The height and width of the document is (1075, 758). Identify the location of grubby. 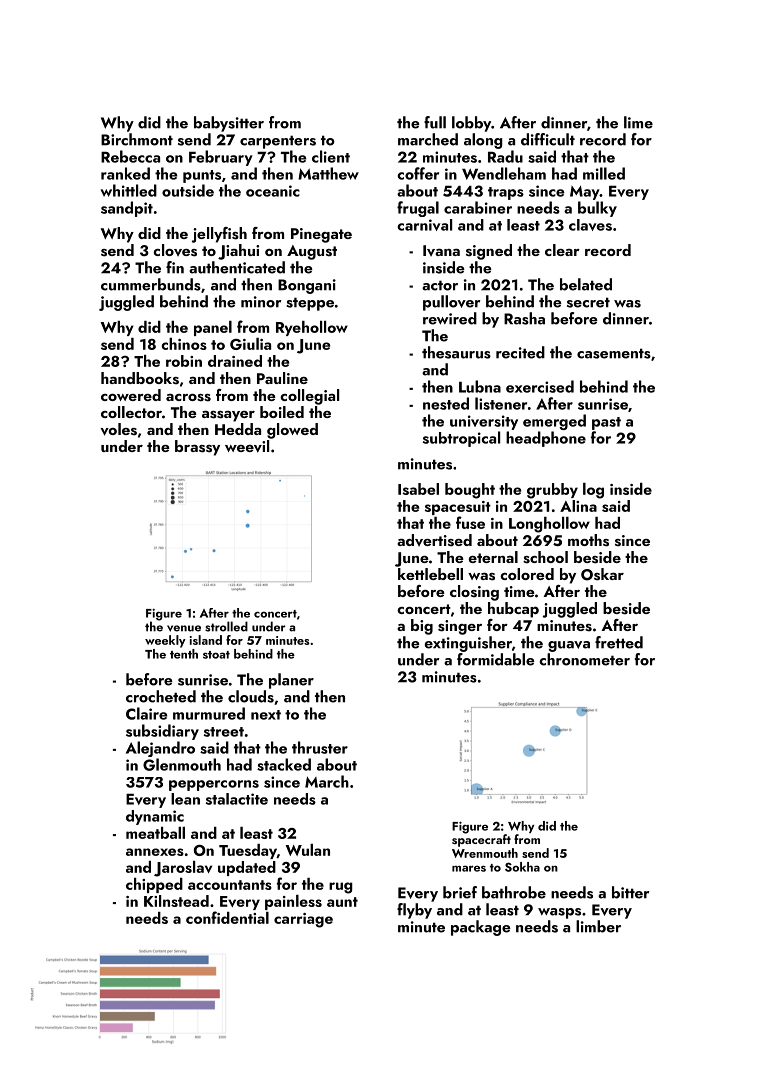
(552, 491).
